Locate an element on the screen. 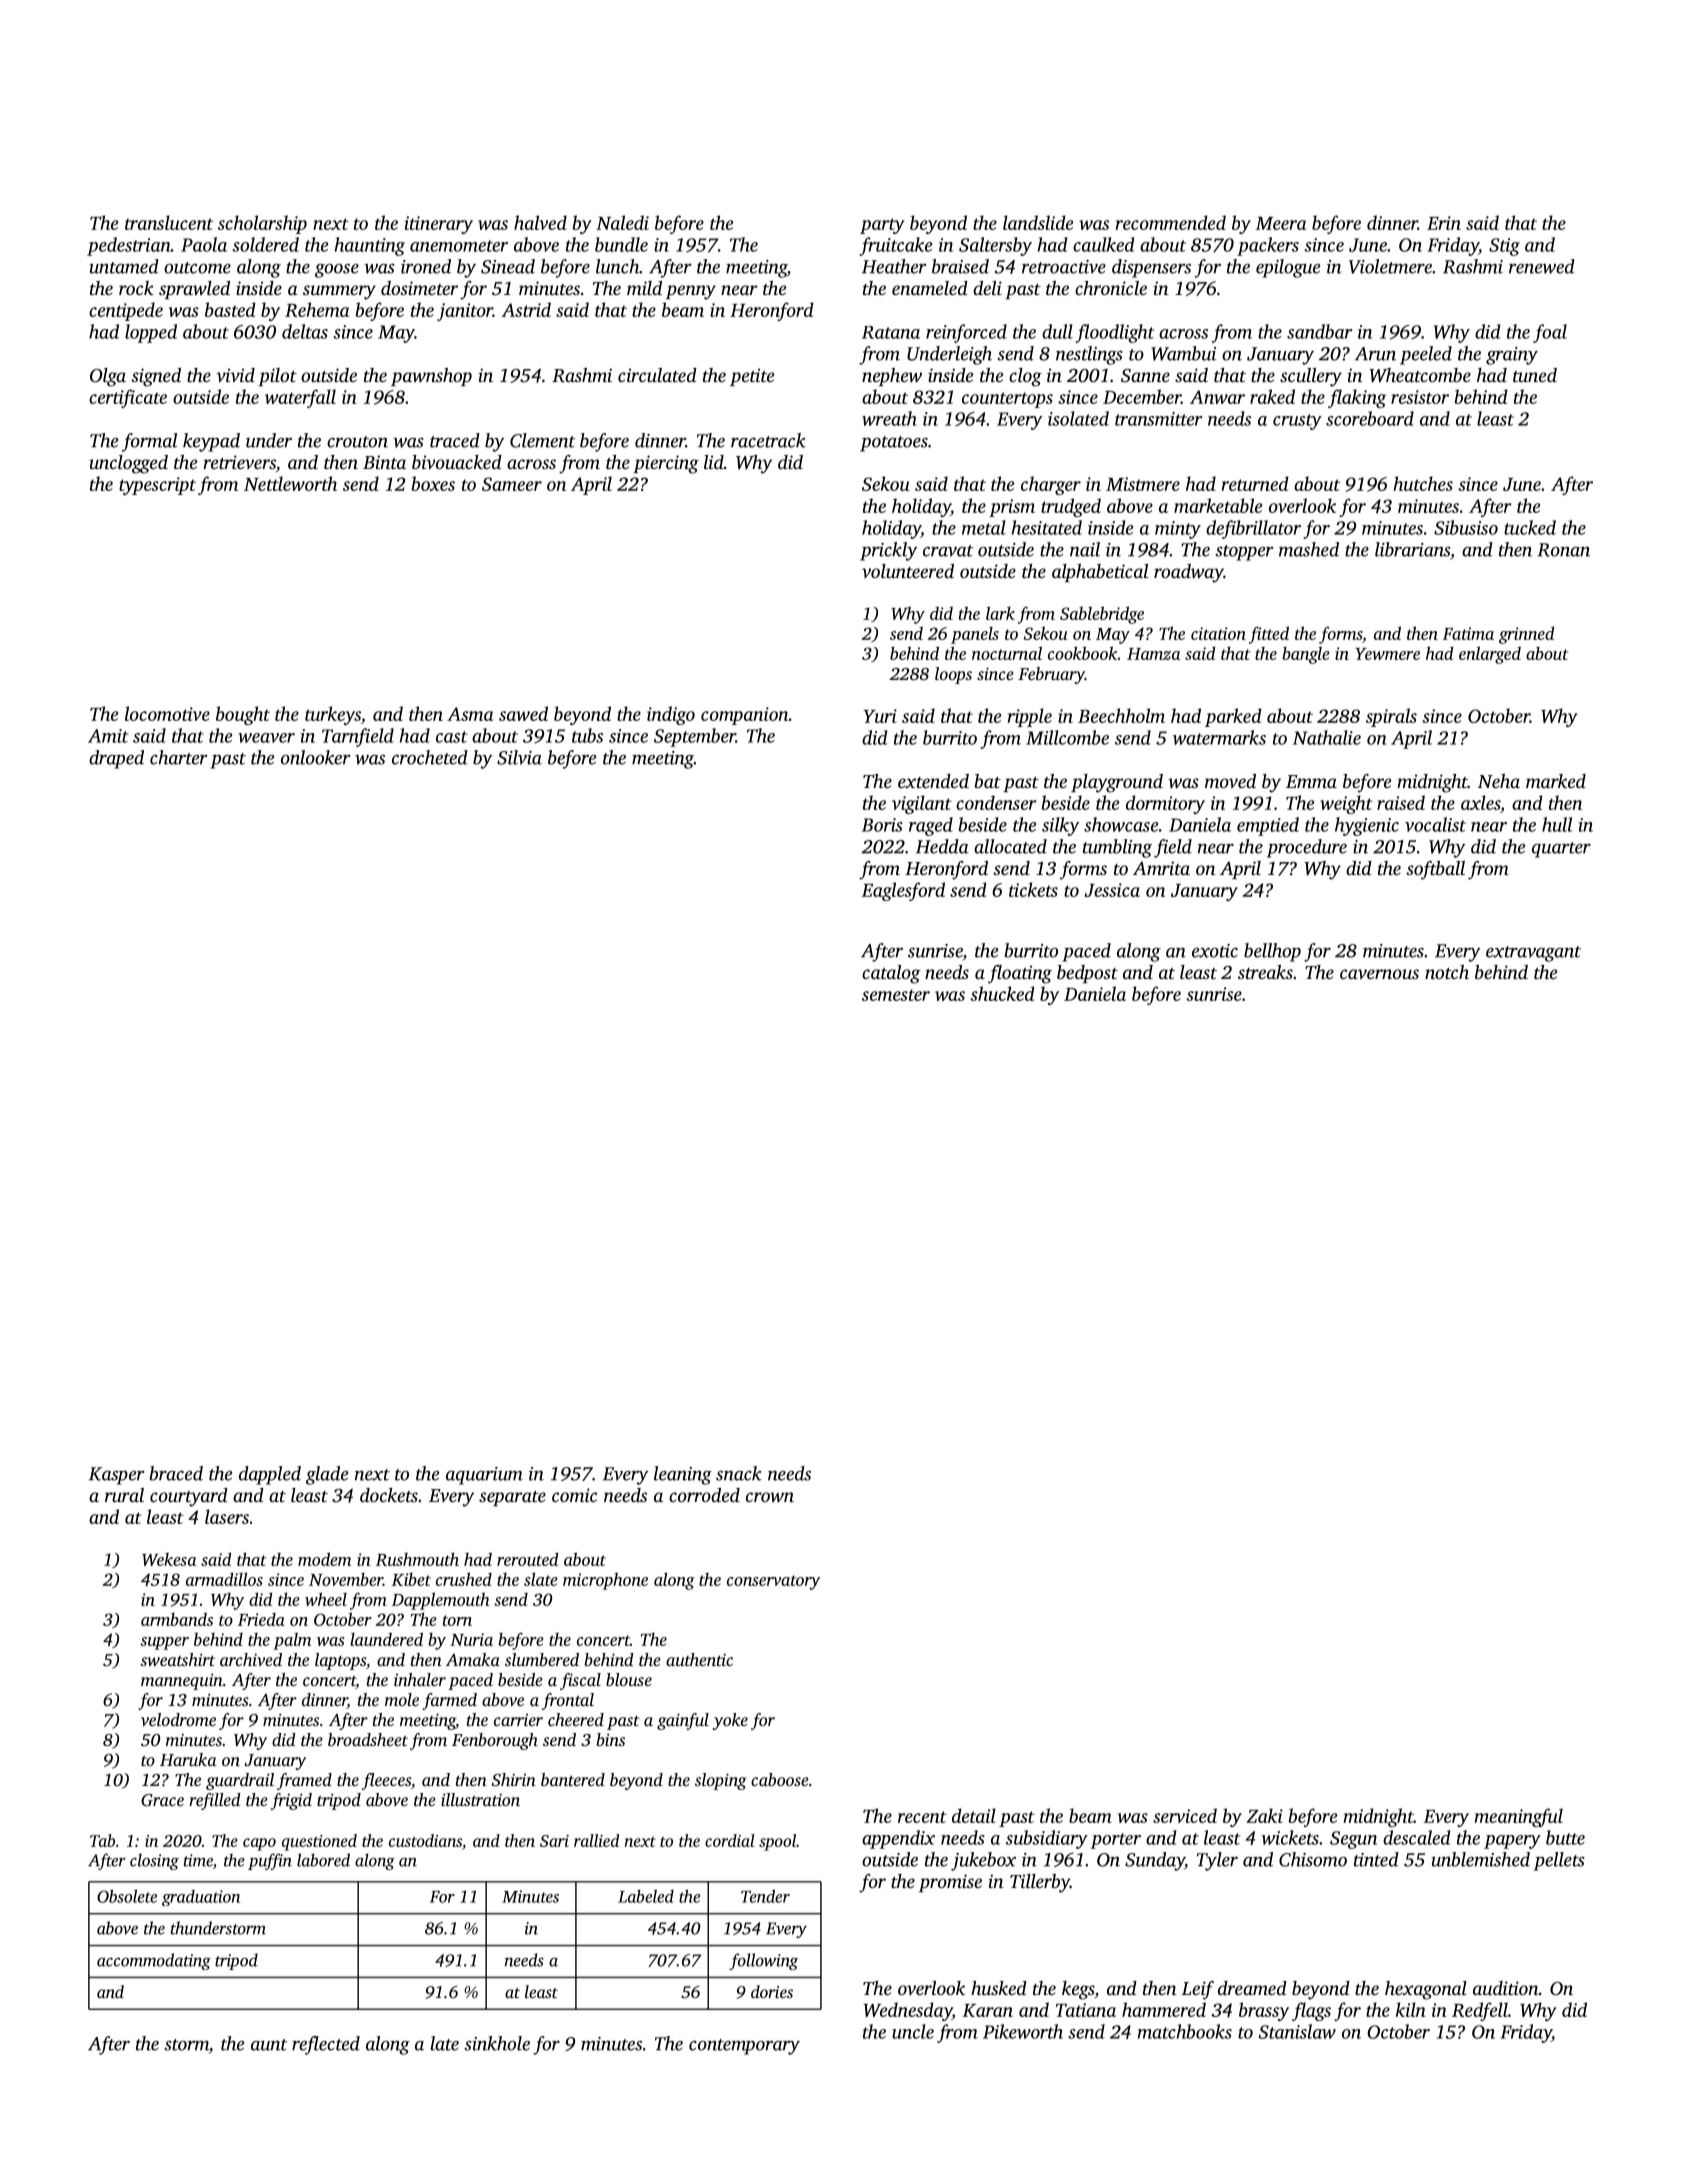  dormitory is located at coordinates (1165, 804).
